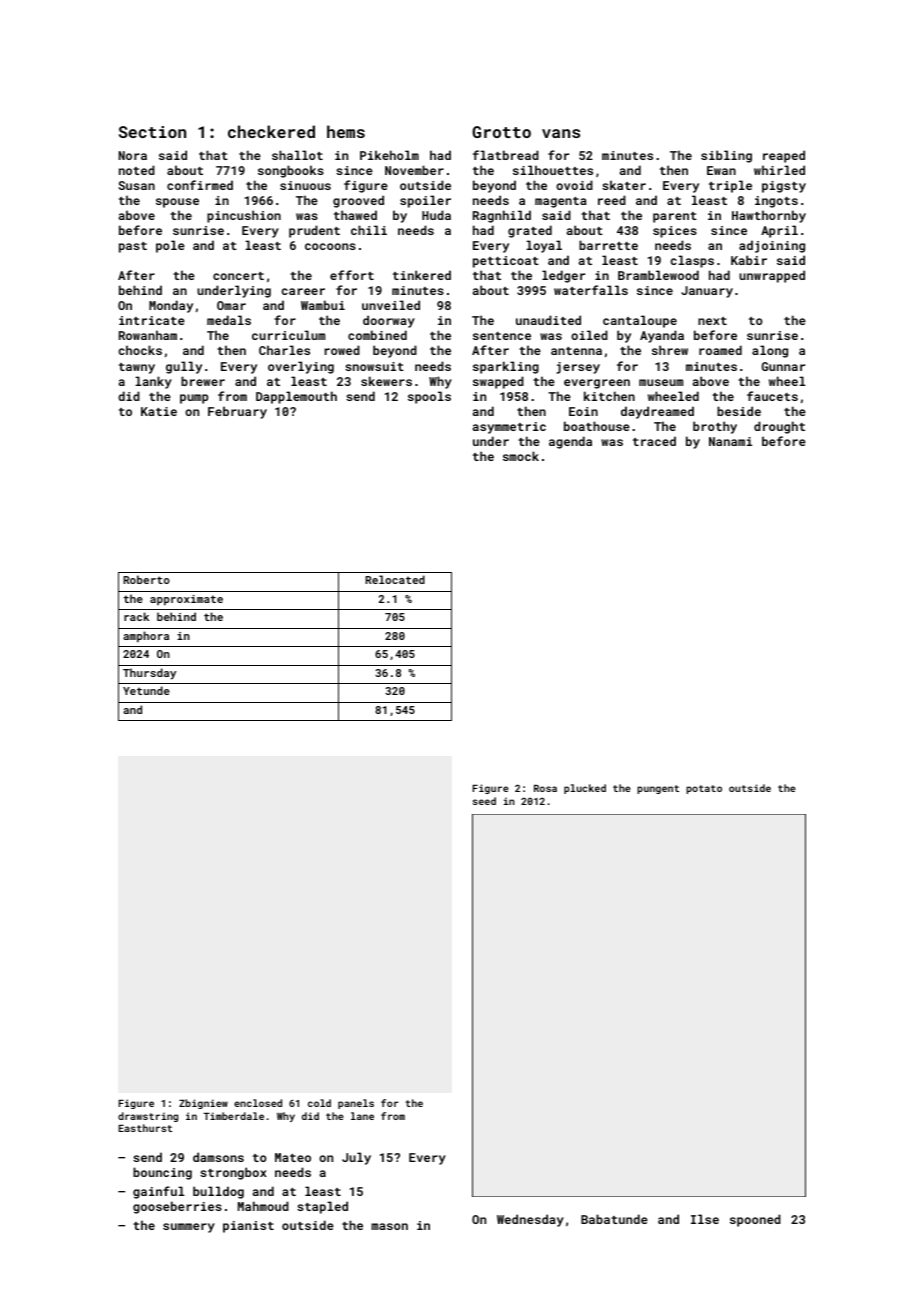  Describe the element at coordinates (237, 412) in the page. I see `February` at that location.
